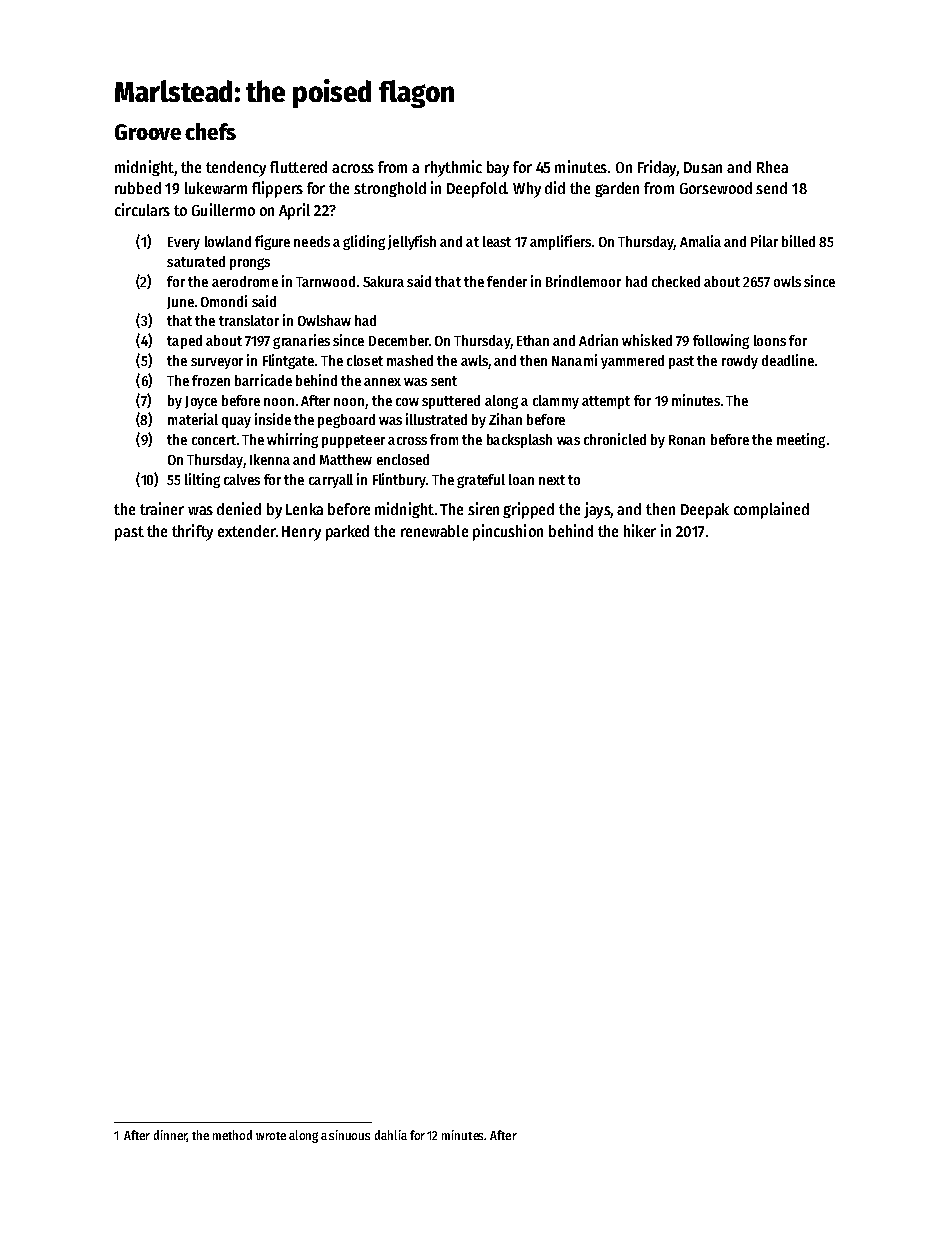 The height and width of the screenshot is (1233, 952). Describe the element at coordinates (353, 441) in the screenshot. I see `puppeteer` at that location.
